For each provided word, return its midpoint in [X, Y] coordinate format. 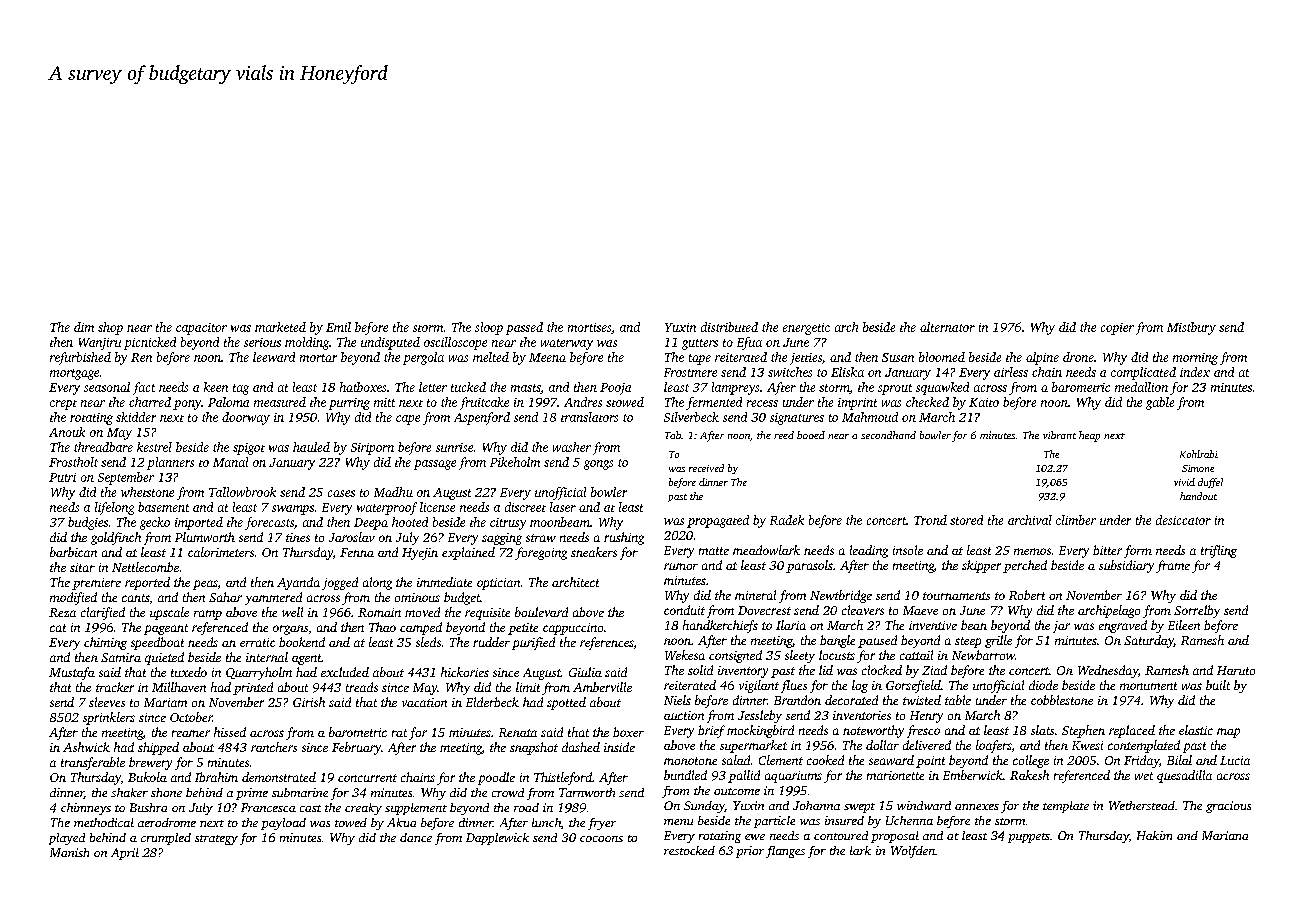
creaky [363, 809]
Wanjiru [100, 344]
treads [362, 687]
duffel [1210, 483]
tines [298, 537]
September [126, 478]
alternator [947, 327]
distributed [729, 327]
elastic [1196, 730]
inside [619, 747]
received [706, 468]
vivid [1184, 482]
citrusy [508, 524]
